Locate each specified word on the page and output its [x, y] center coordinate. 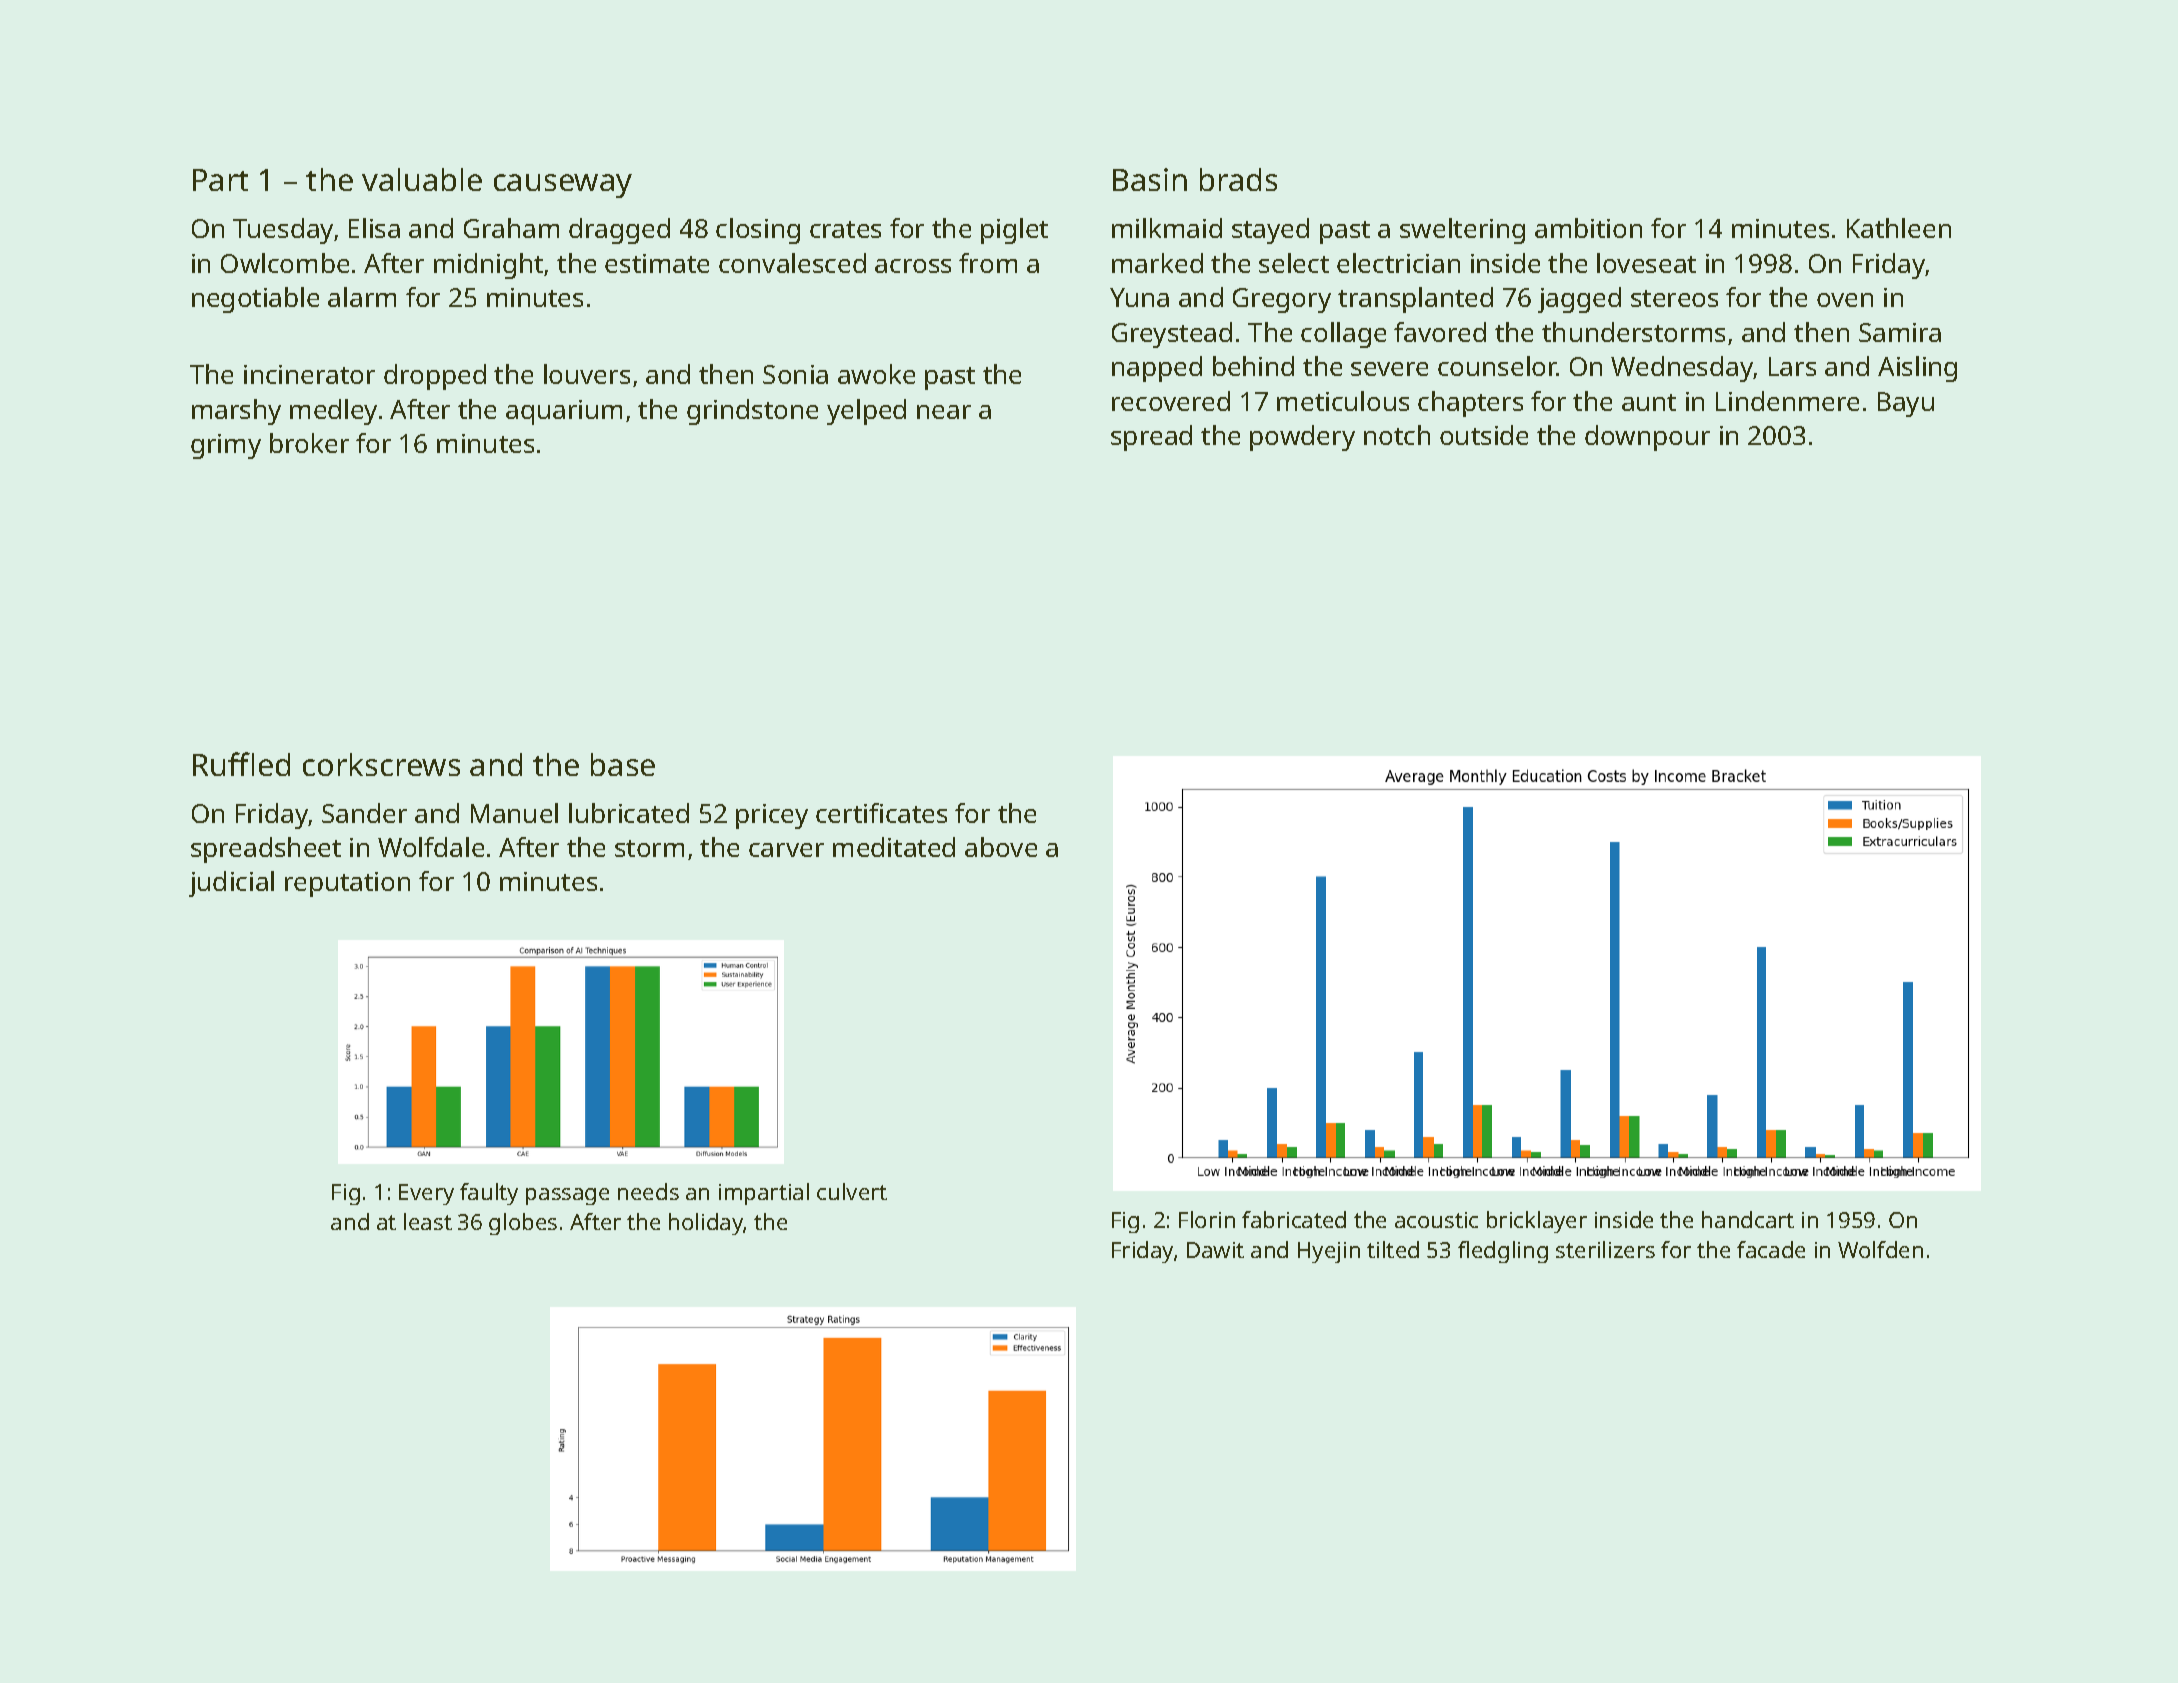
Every [426, 1194]
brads [1238, 179]
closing [758, 231]
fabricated [1294, 1219]
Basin [1150, 179]
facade [1771, 1249]
